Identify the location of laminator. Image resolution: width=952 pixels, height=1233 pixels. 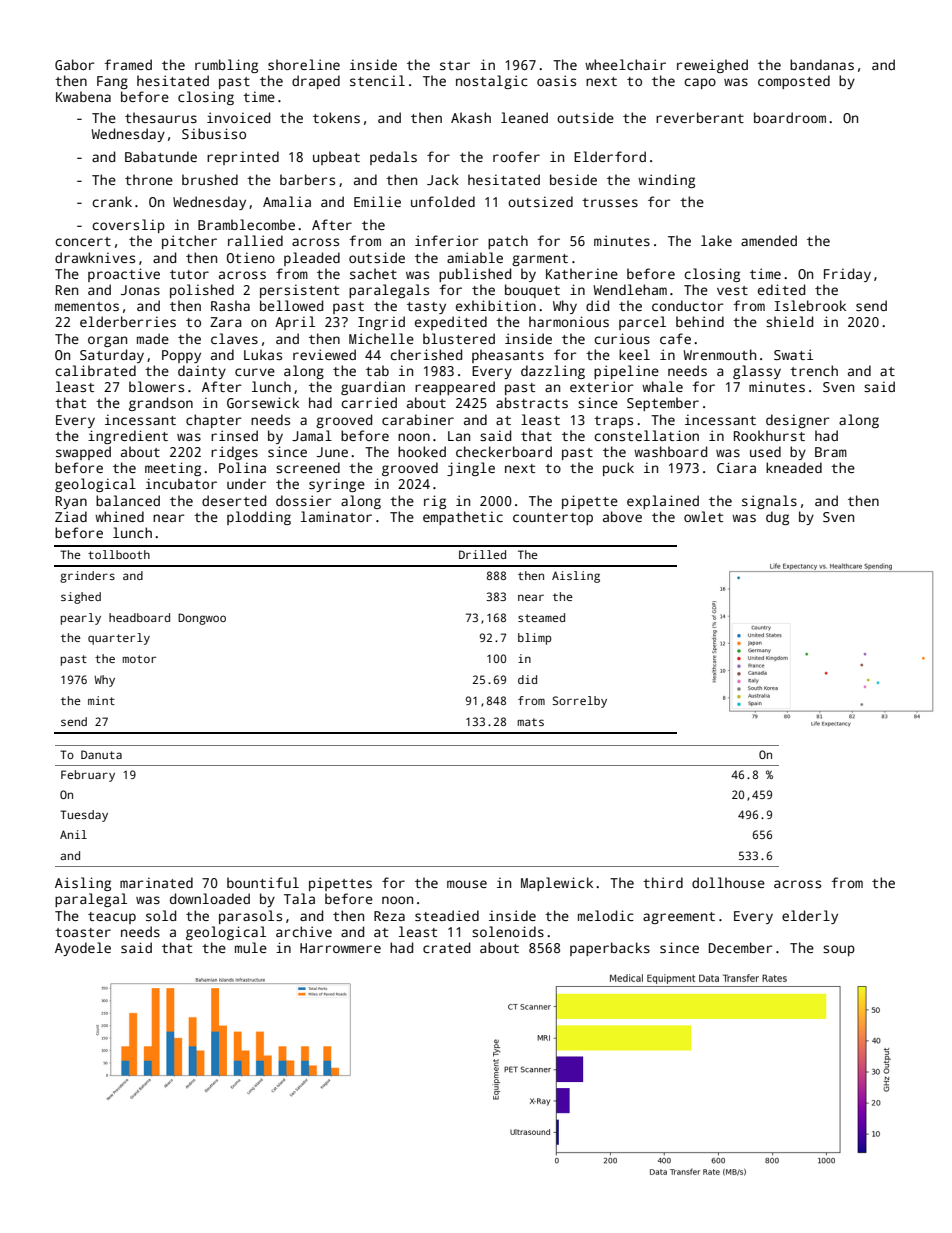
(336, 516).
